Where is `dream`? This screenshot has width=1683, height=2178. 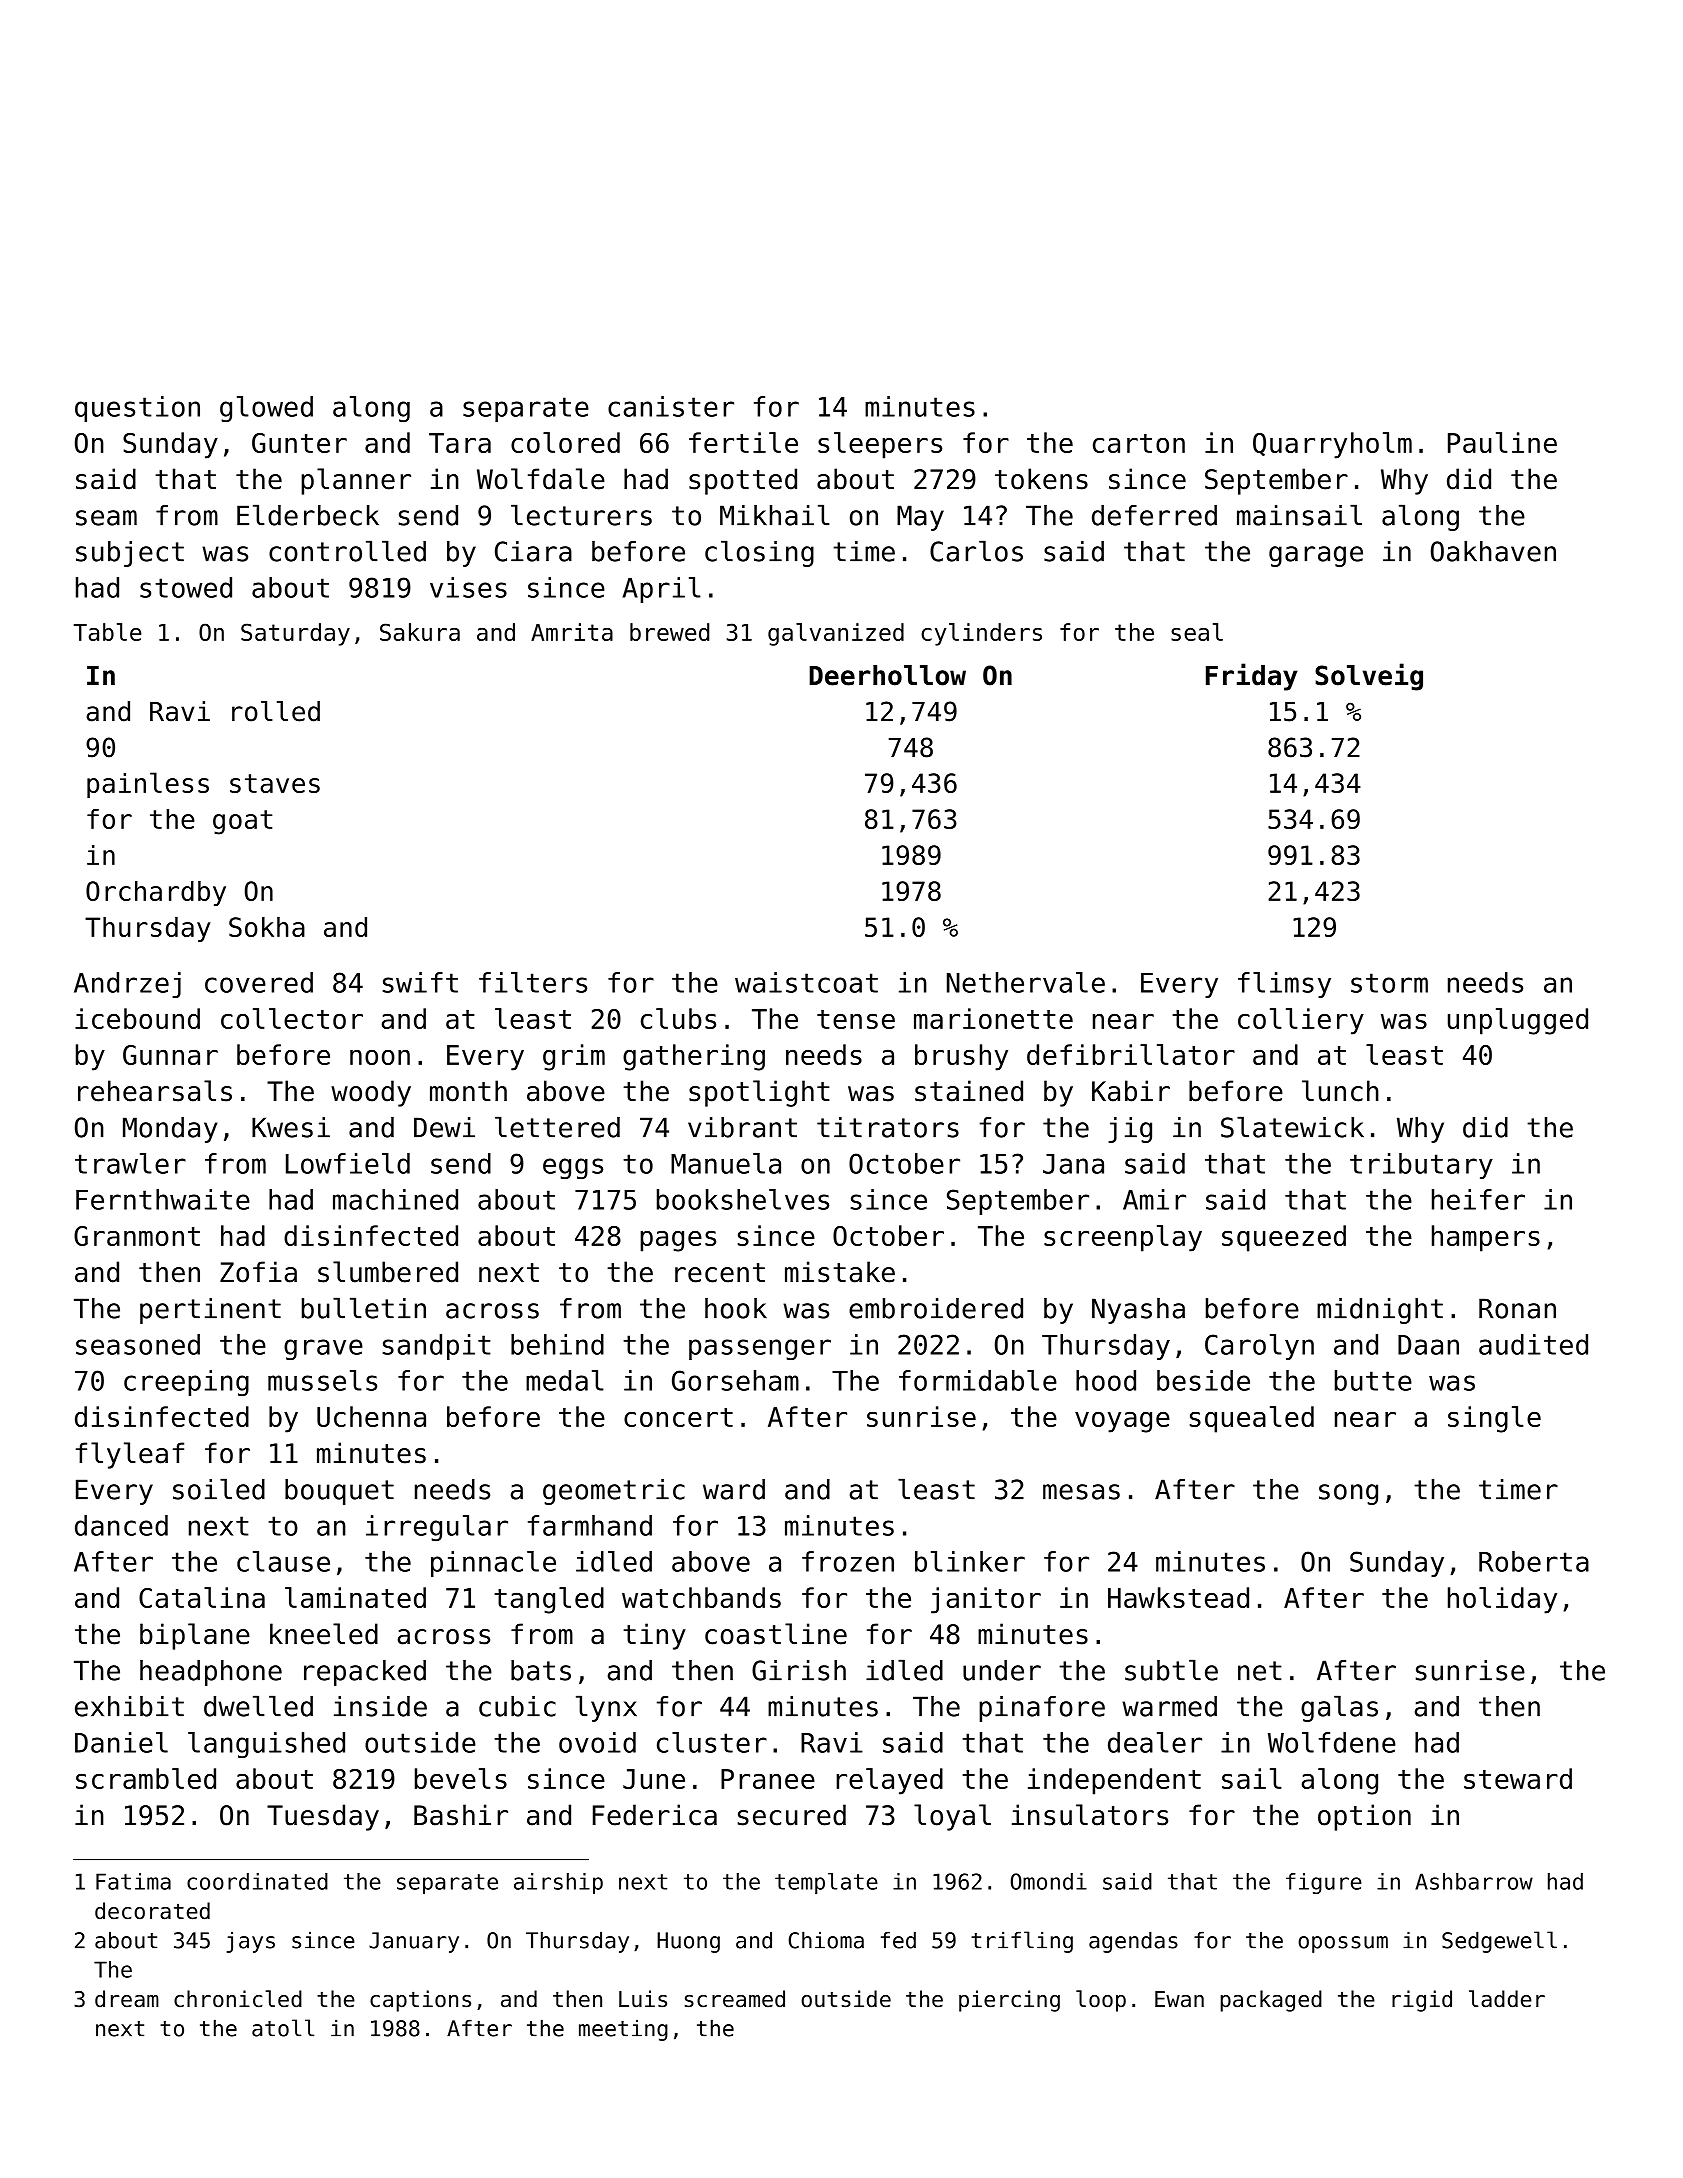 dream is located at coordinates (127, 1999).
